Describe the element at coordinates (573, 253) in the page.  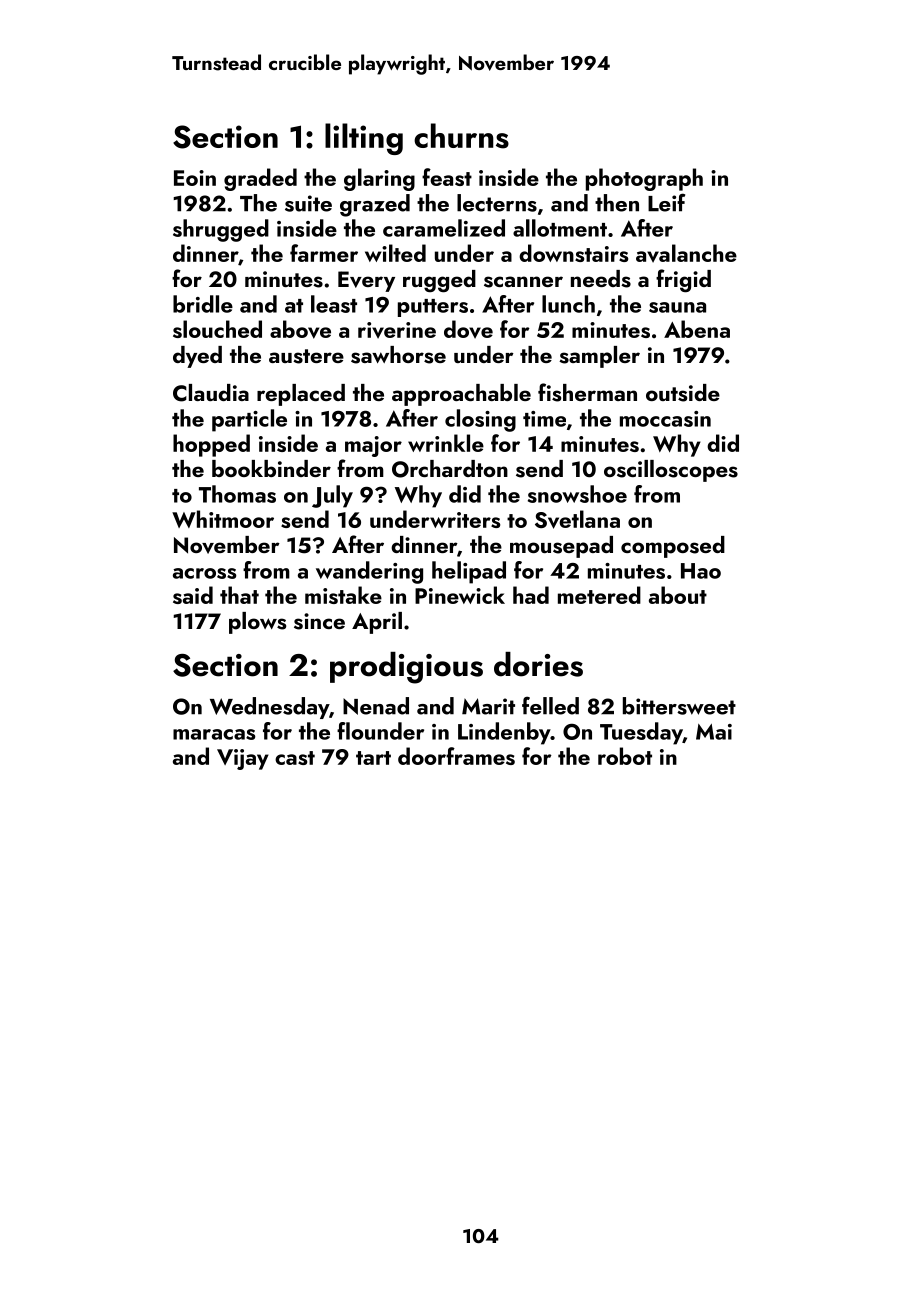
I see `downstairs` at that location.
